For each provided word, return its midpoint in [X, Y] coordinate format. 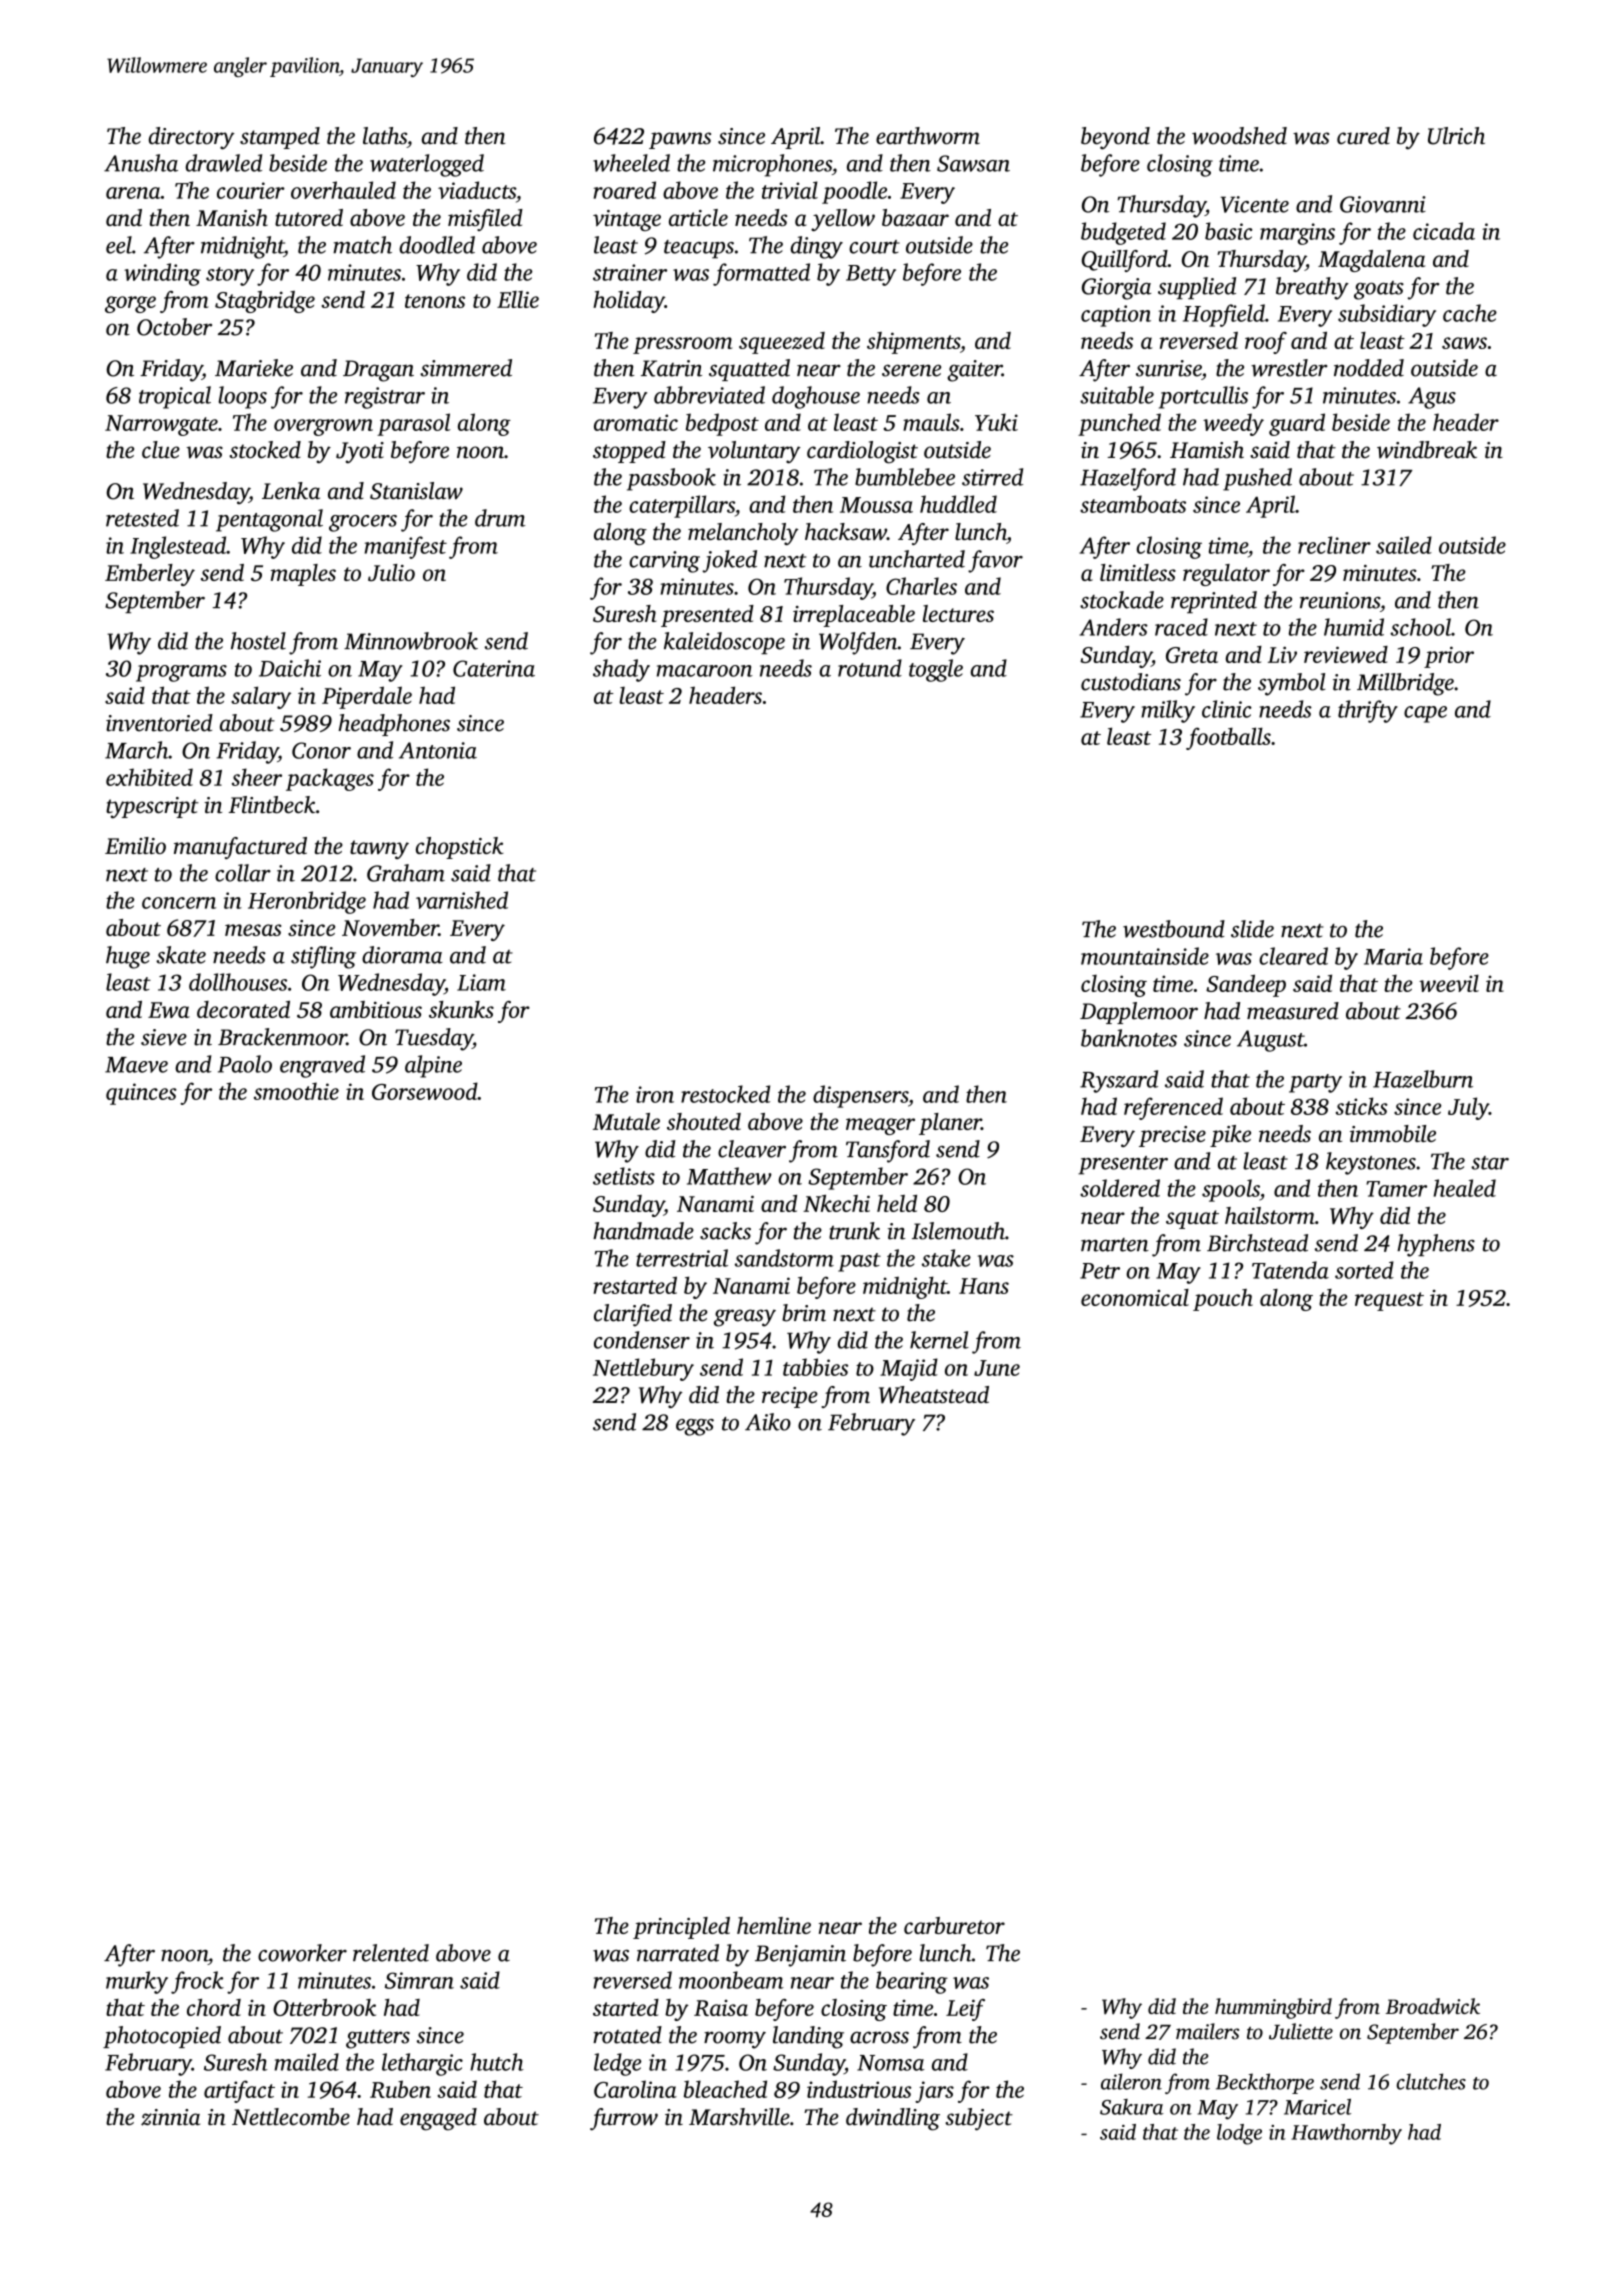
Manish [232, 217]
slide [1252, 929]
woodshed [1239, 136]
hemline [774, 1925]
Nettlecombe [291, 2117]
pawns [680, 140]
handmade [643, 1231]
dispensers [860, 1096]
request [1389, 1301]
